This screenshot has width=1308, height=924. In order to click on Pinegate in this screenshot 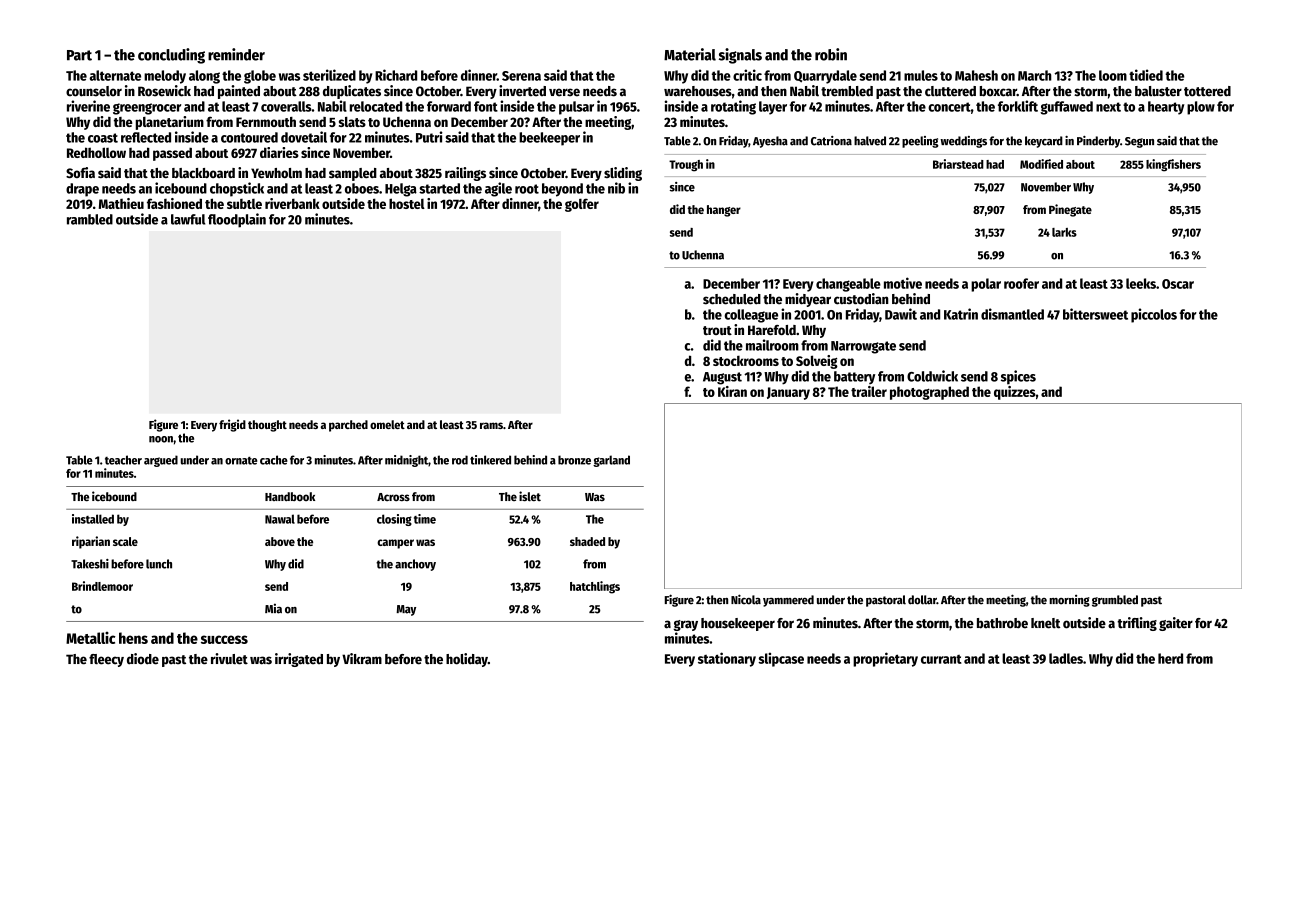, I will do `click(1070, 210)`.
